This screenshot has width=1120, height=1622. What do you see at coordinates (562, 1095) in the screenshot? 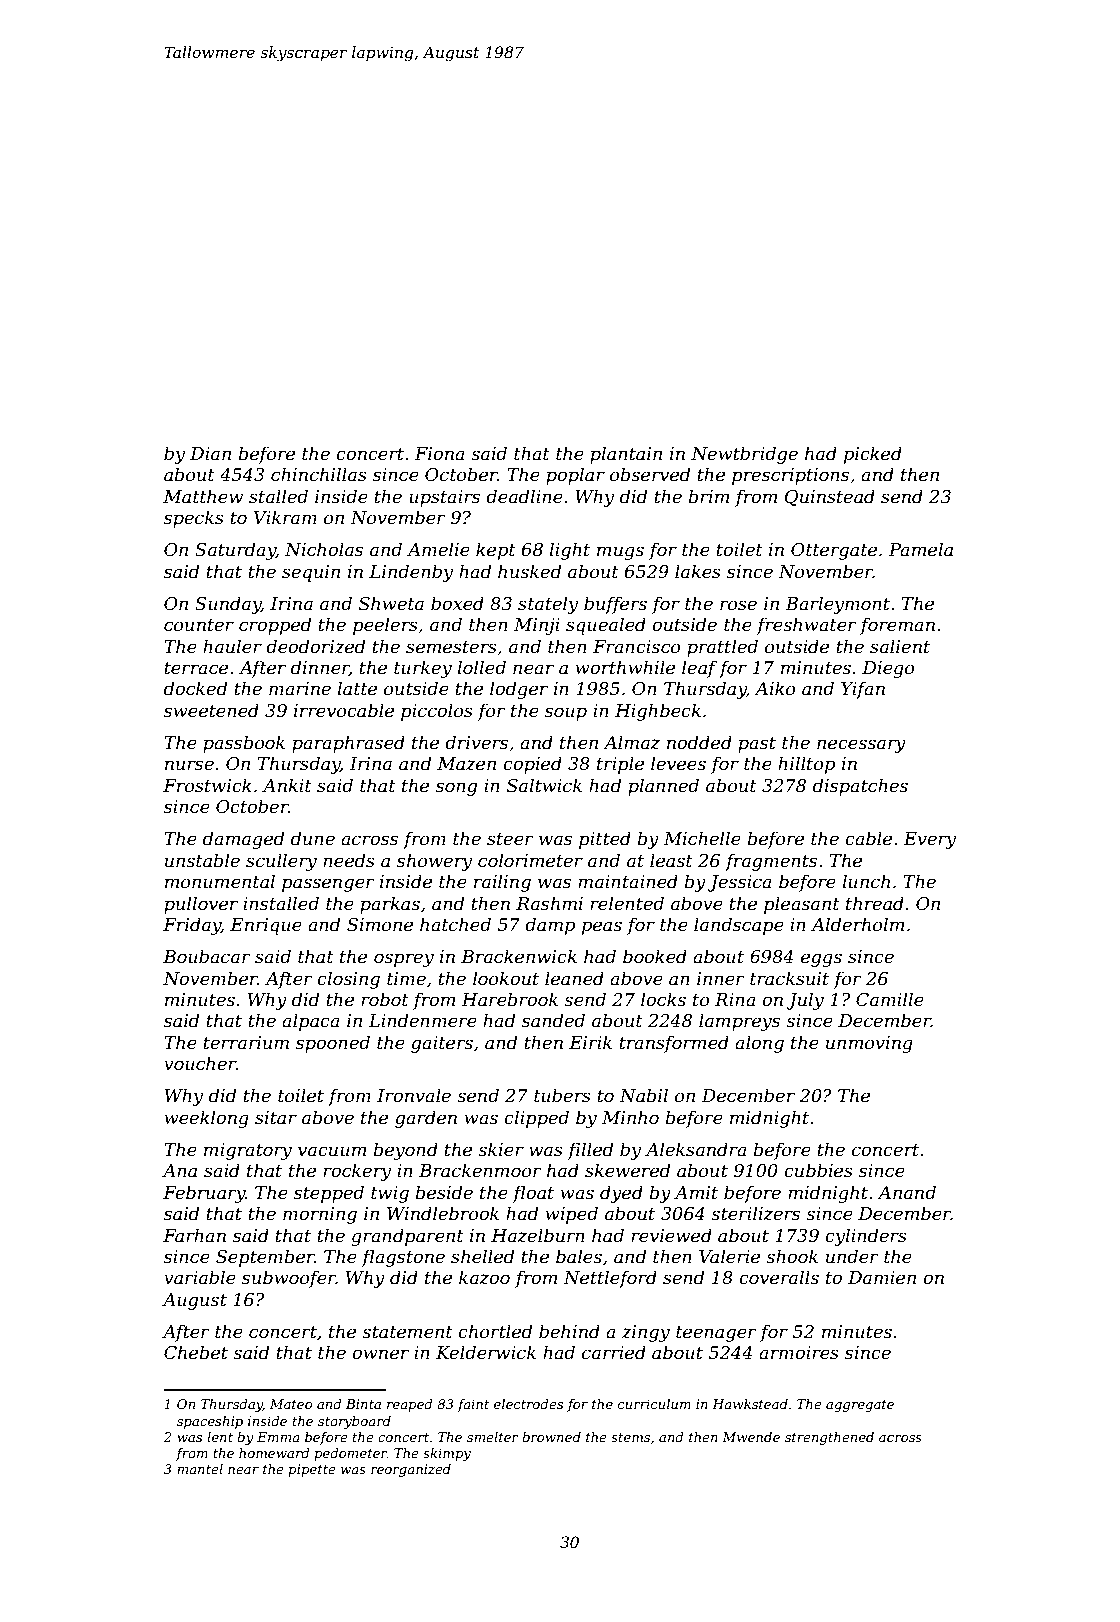
I see `tubers` at bounding box center [562, 1095].
